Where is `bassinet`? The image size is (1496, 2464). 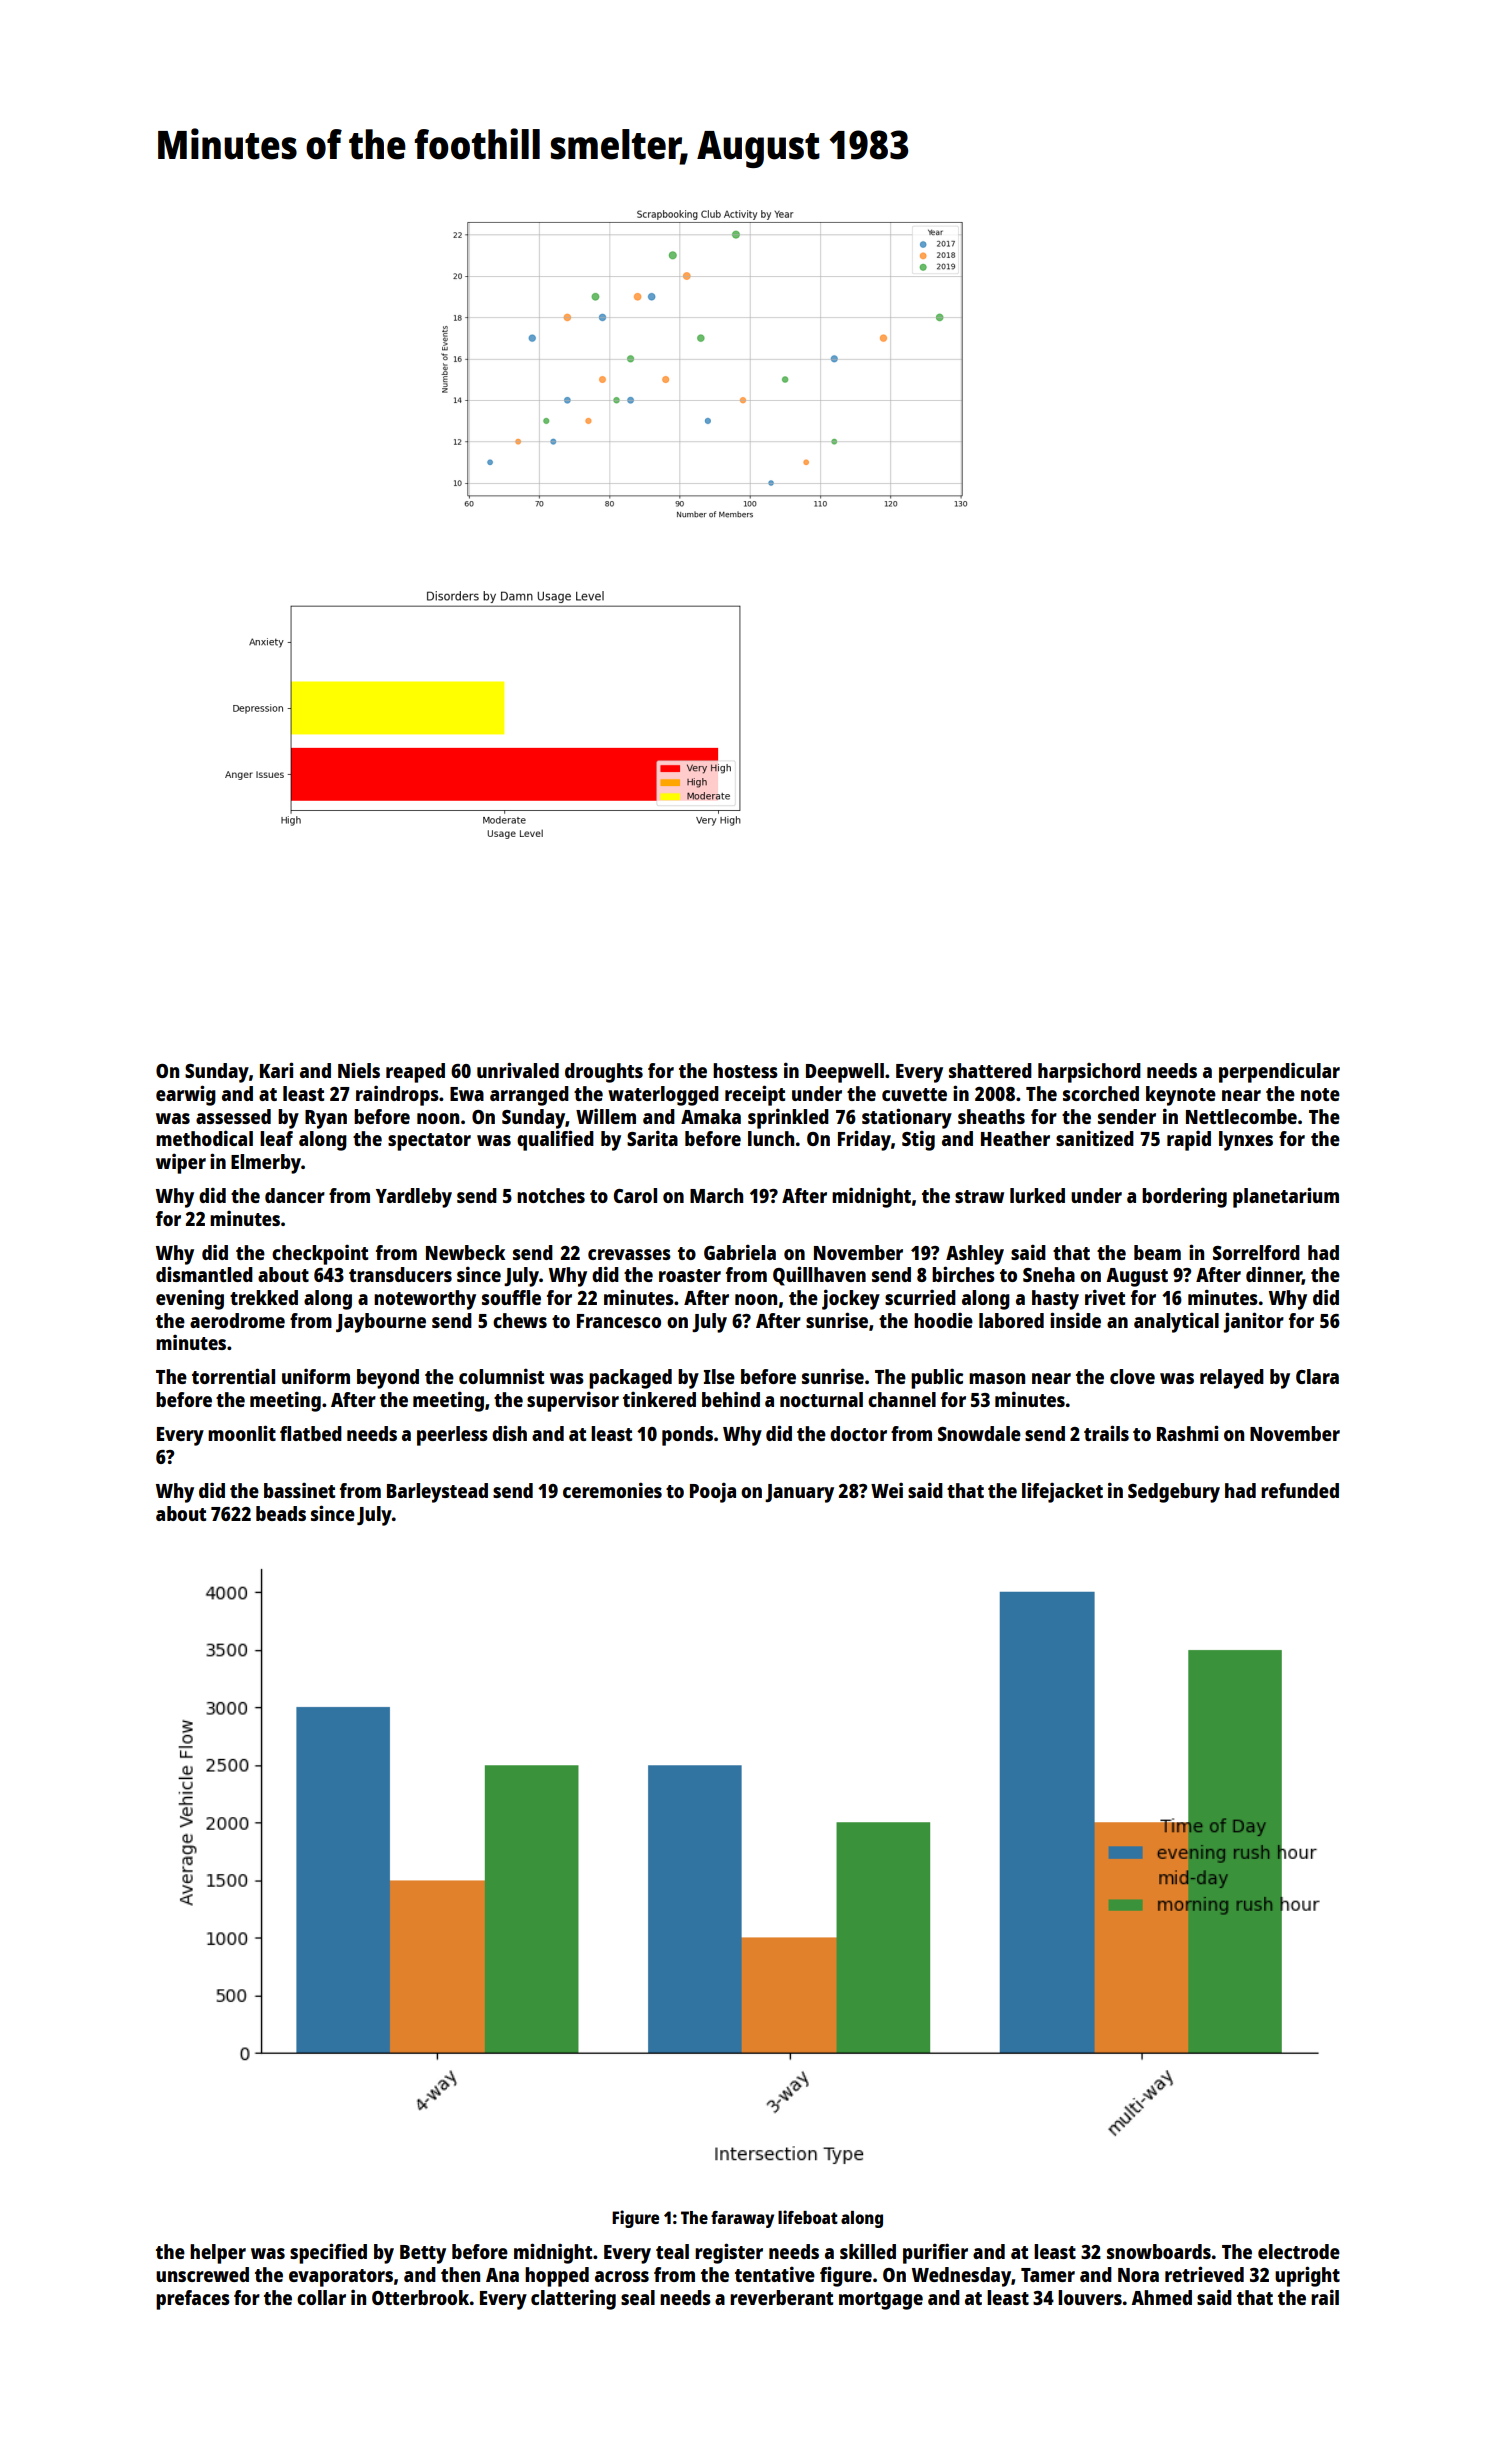 bassinet is located at coordinates (299, 1490).
